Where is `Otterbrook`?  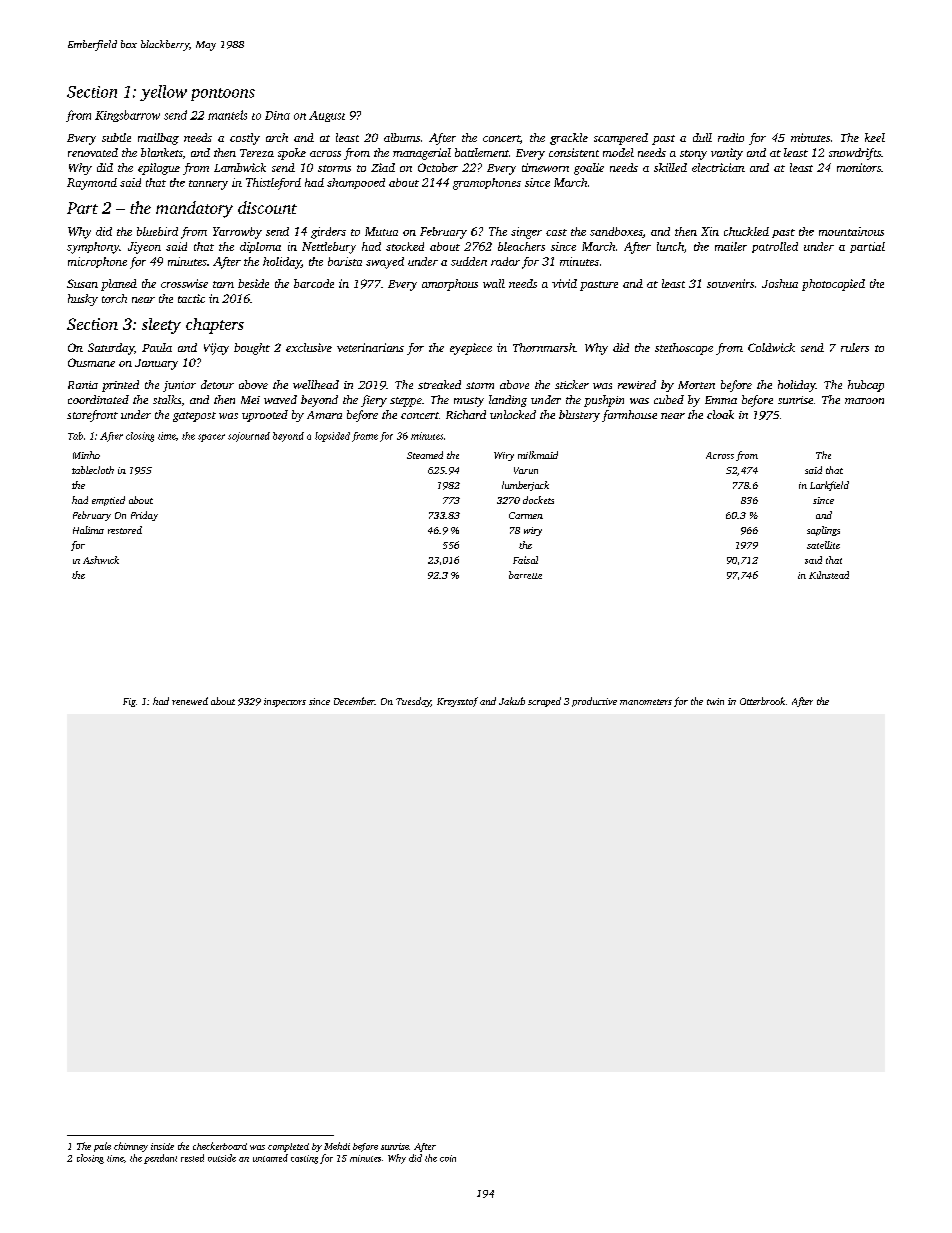
Otterbrook is located at coordinates (762, 701).
